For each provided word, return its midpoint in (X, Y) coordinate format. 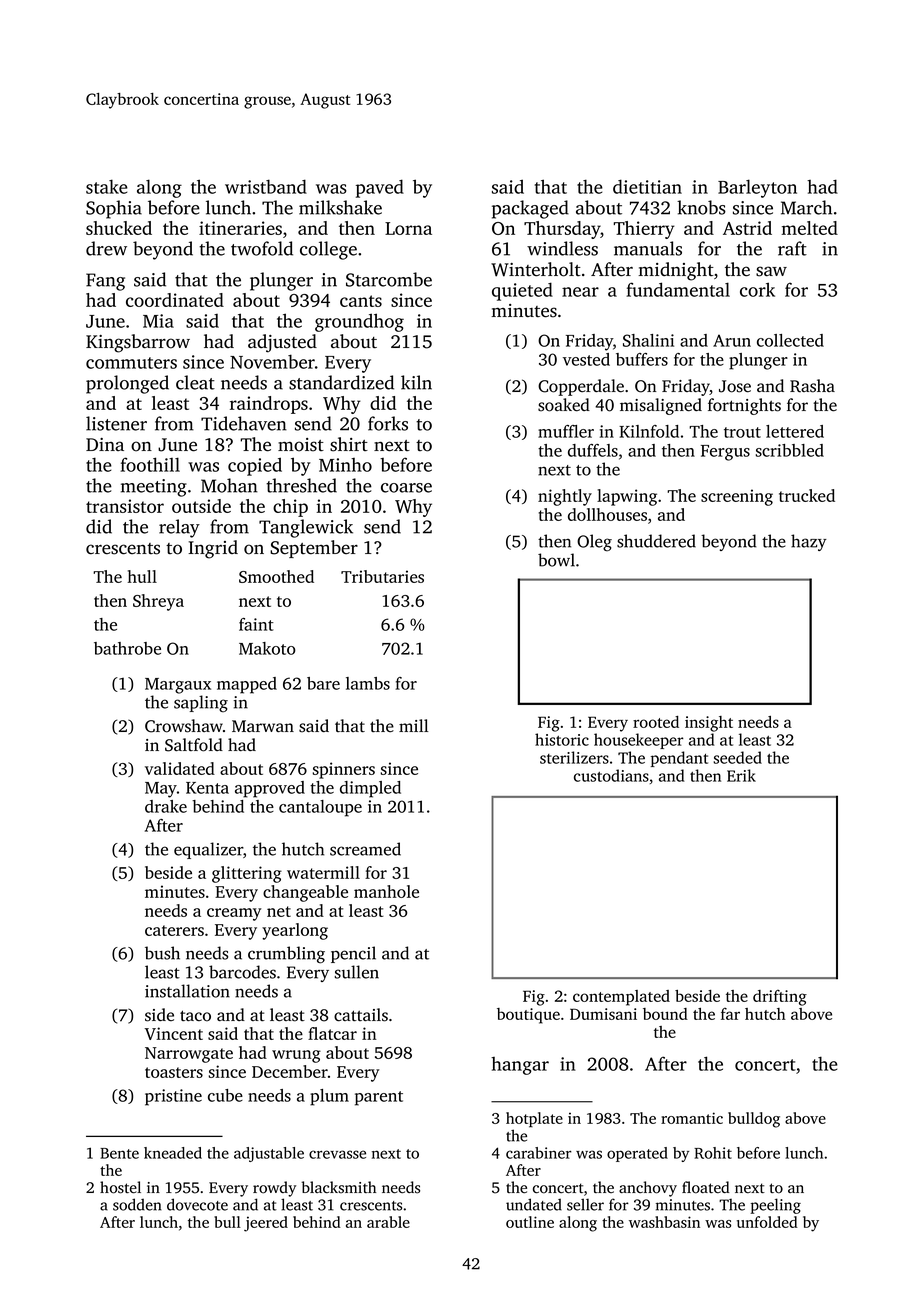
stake (107, 186)
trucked (807, 495)
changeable (305, 893)
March (806, 207)
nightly (565, 497)
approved (270, 789)
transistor (125, 506)
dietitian (647, 186)
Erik (741, 775)
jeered (266, 1224)
